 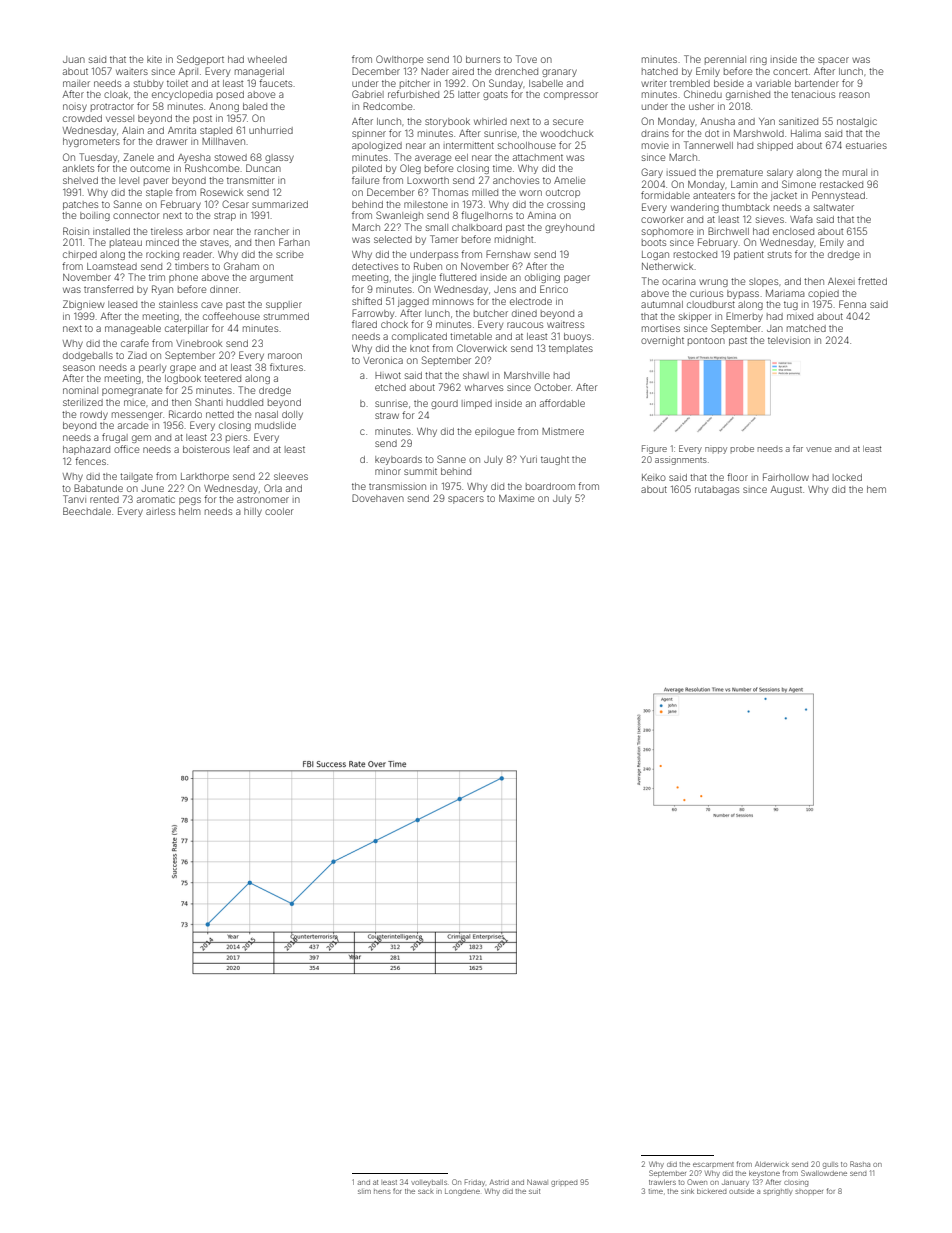 I want to click on autumnal, so click(x=662, y=304).
